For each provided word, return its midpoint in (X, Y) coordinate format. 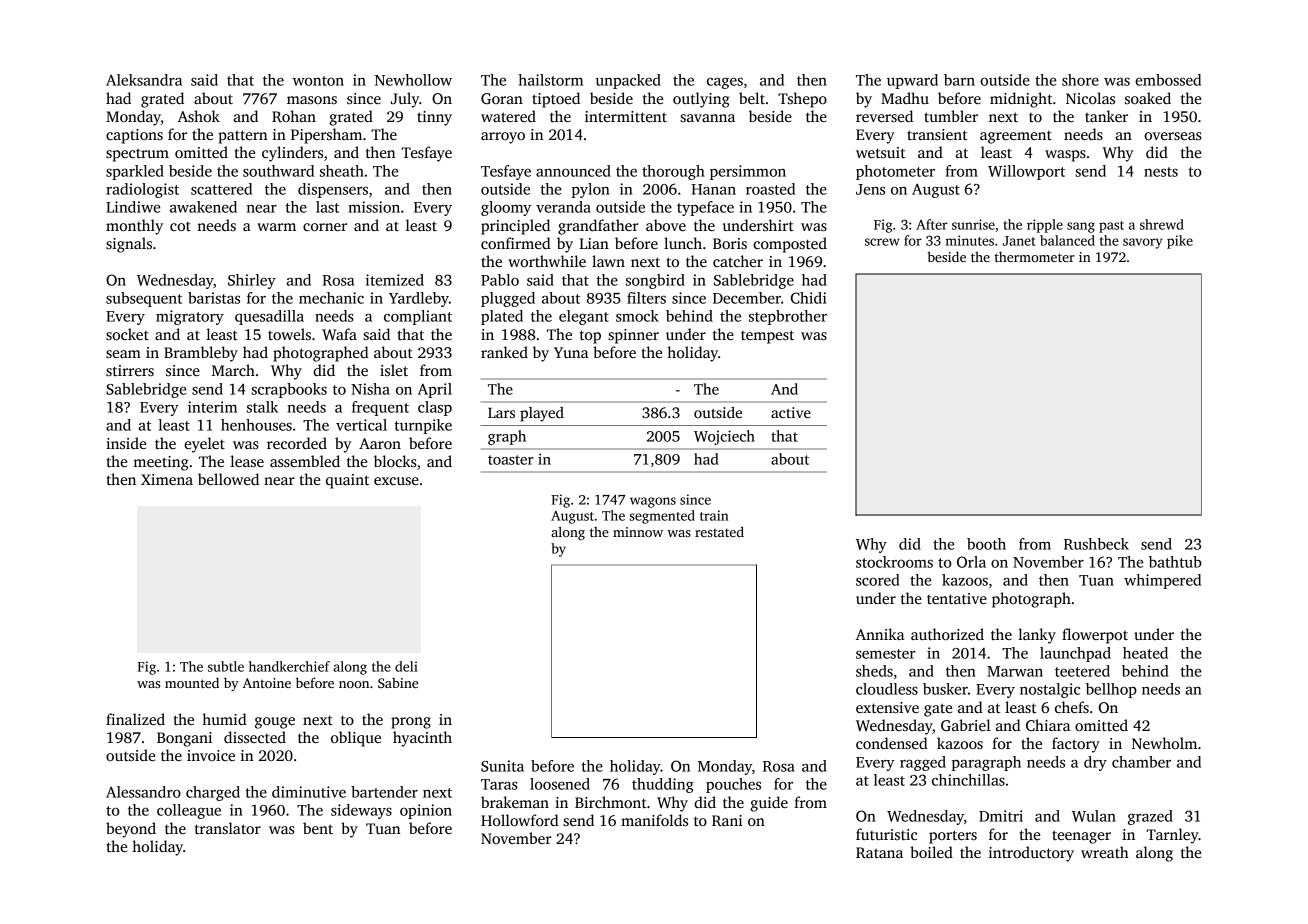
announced (573, 171)
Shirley (252, 281)
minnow (638, 532)
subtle (226, 666)
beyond (131, 830)
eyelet (204, 445)
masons (312, 100)
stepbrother (788, 317)
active (791, 412)
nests (1161, 172)
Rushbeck (1096, 544)
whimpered (1162, 581)
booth (986, 544)
